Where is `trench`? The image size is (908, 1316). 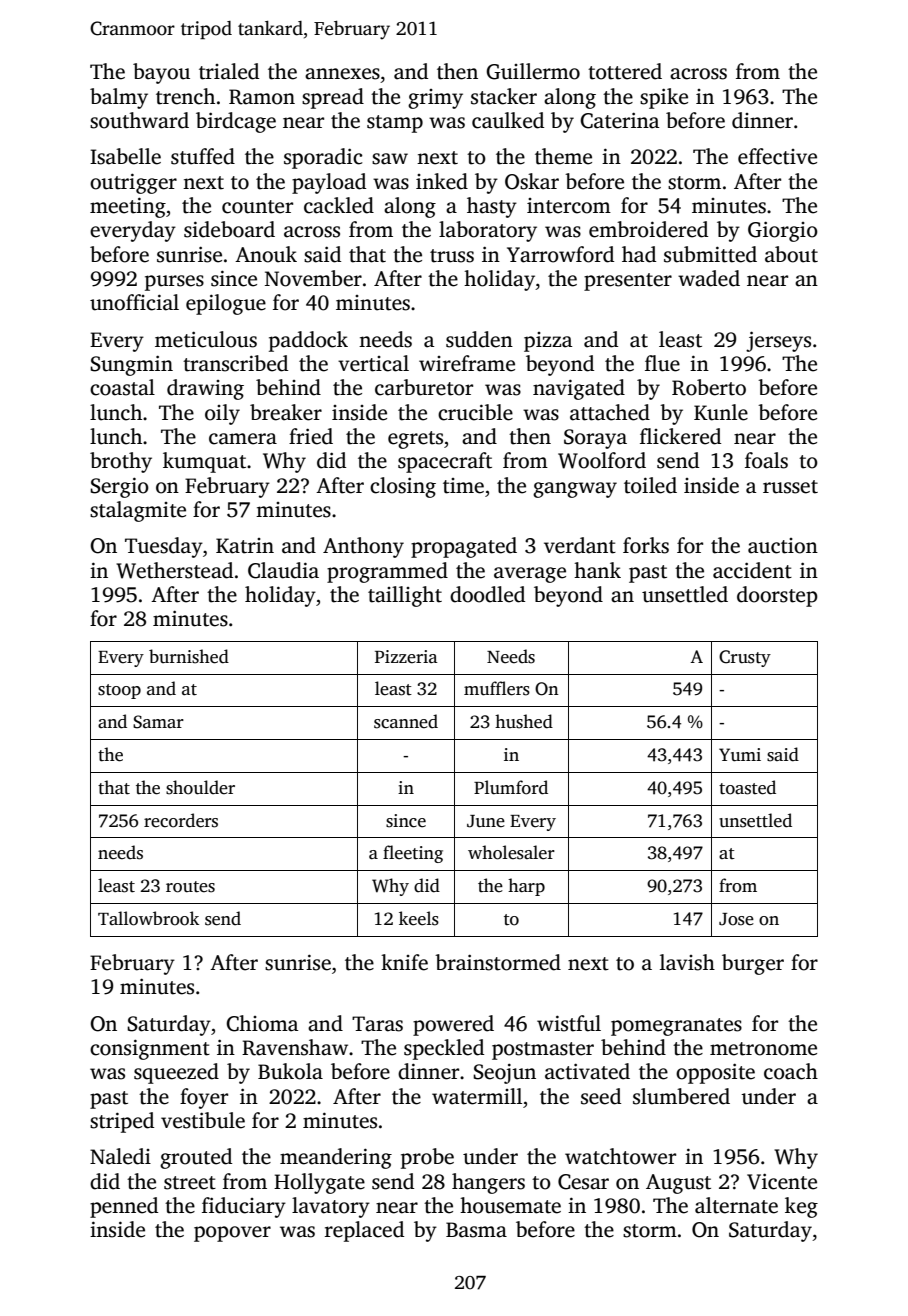
trench is located at coordinates (185, 96).
